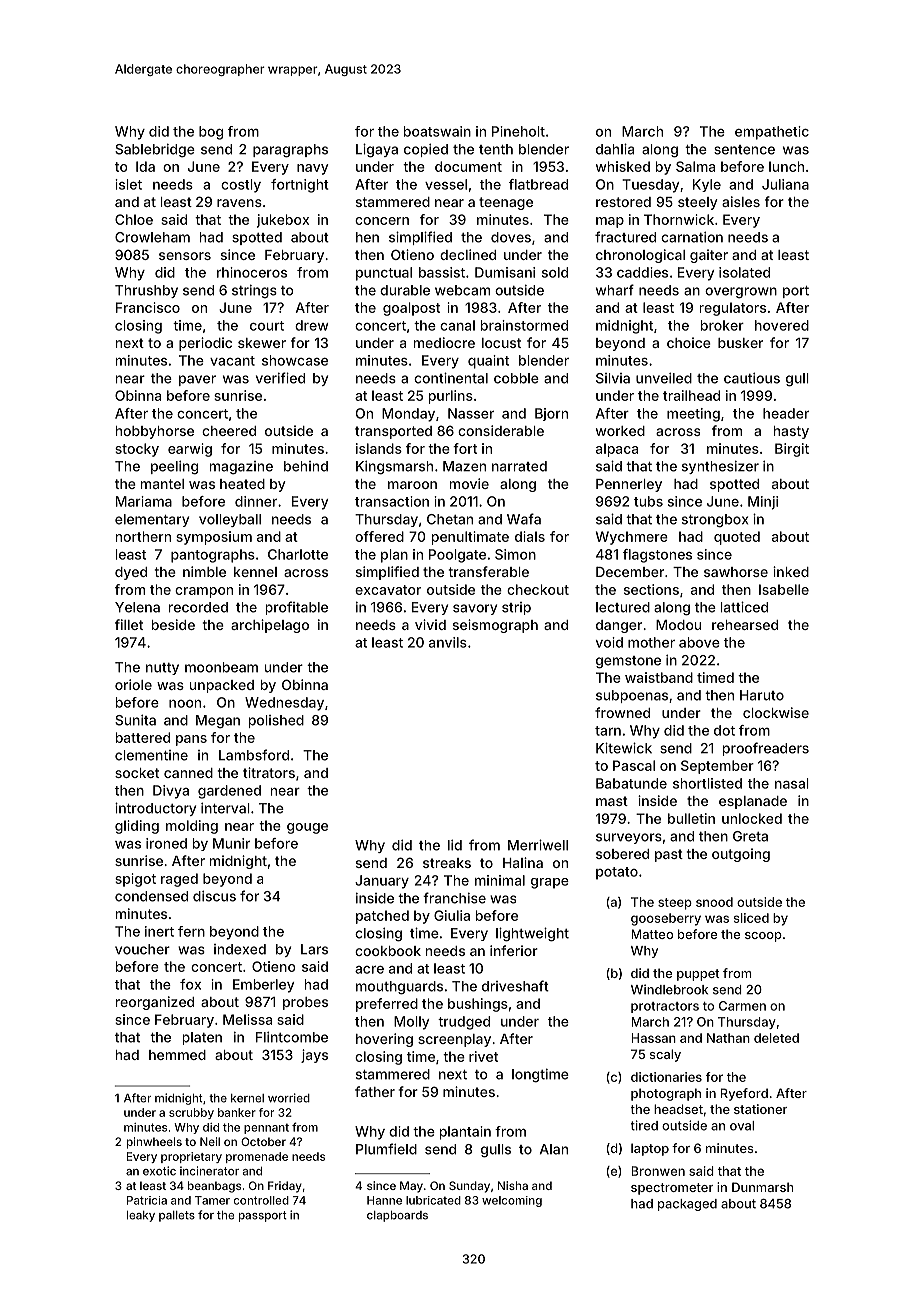  Describe the element at coordinates (261, 1200) in the document. I see `controlled` at that location.
